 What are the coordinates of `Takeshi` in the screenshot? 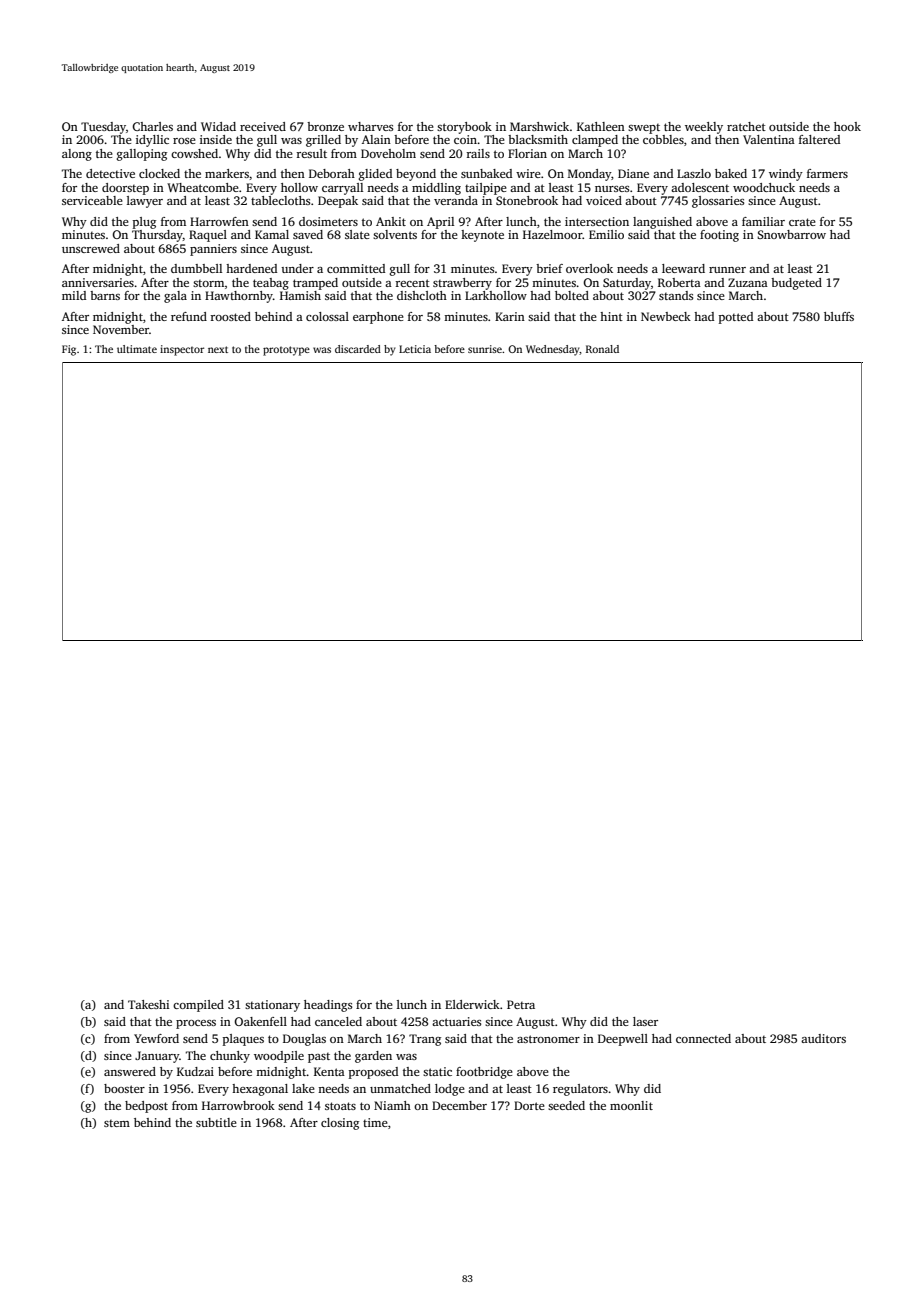 It's located at (148, 1004).
